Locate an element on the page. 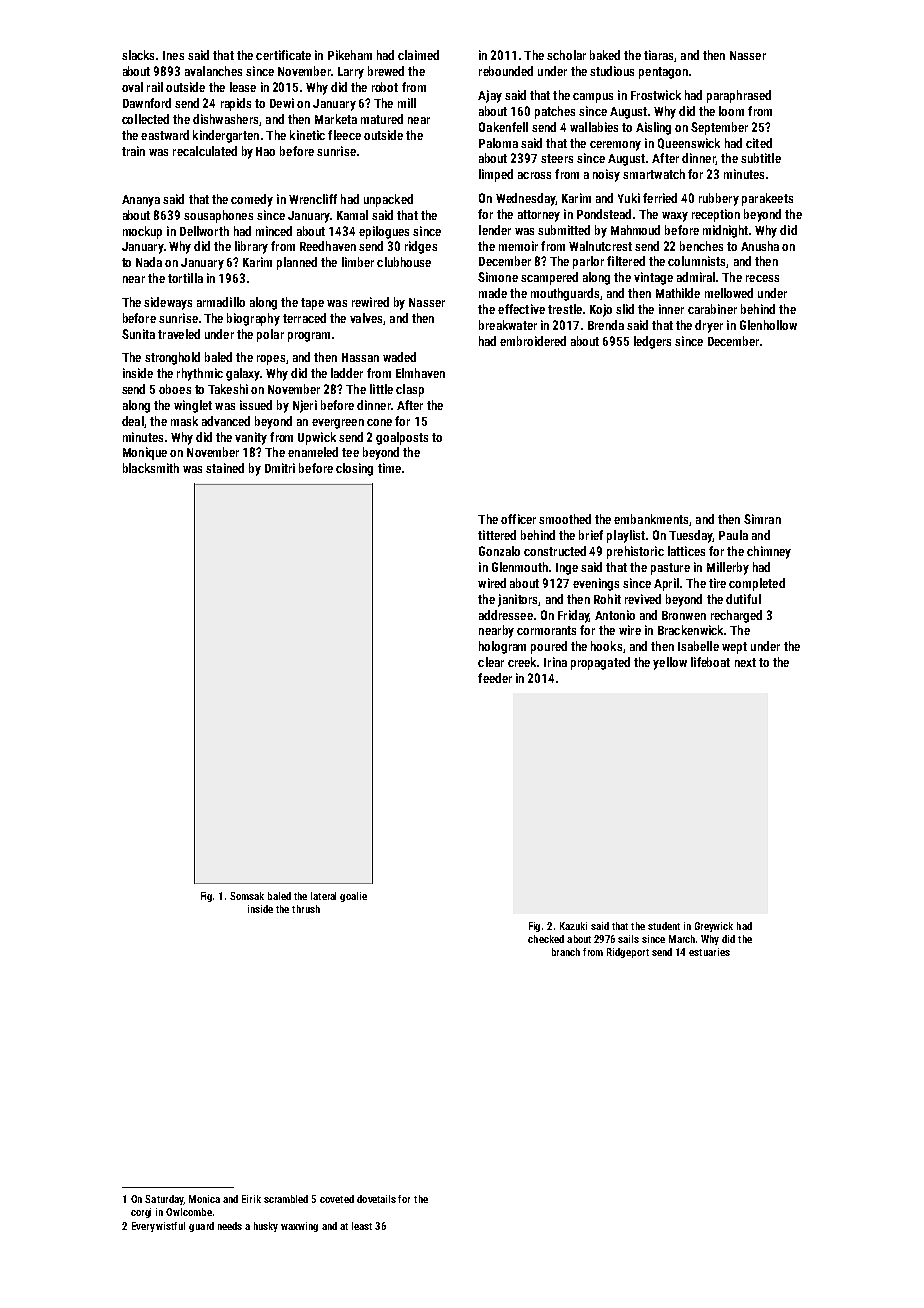 The image size is (924, 1308). tiaras is located at coordinates (658, 55).
